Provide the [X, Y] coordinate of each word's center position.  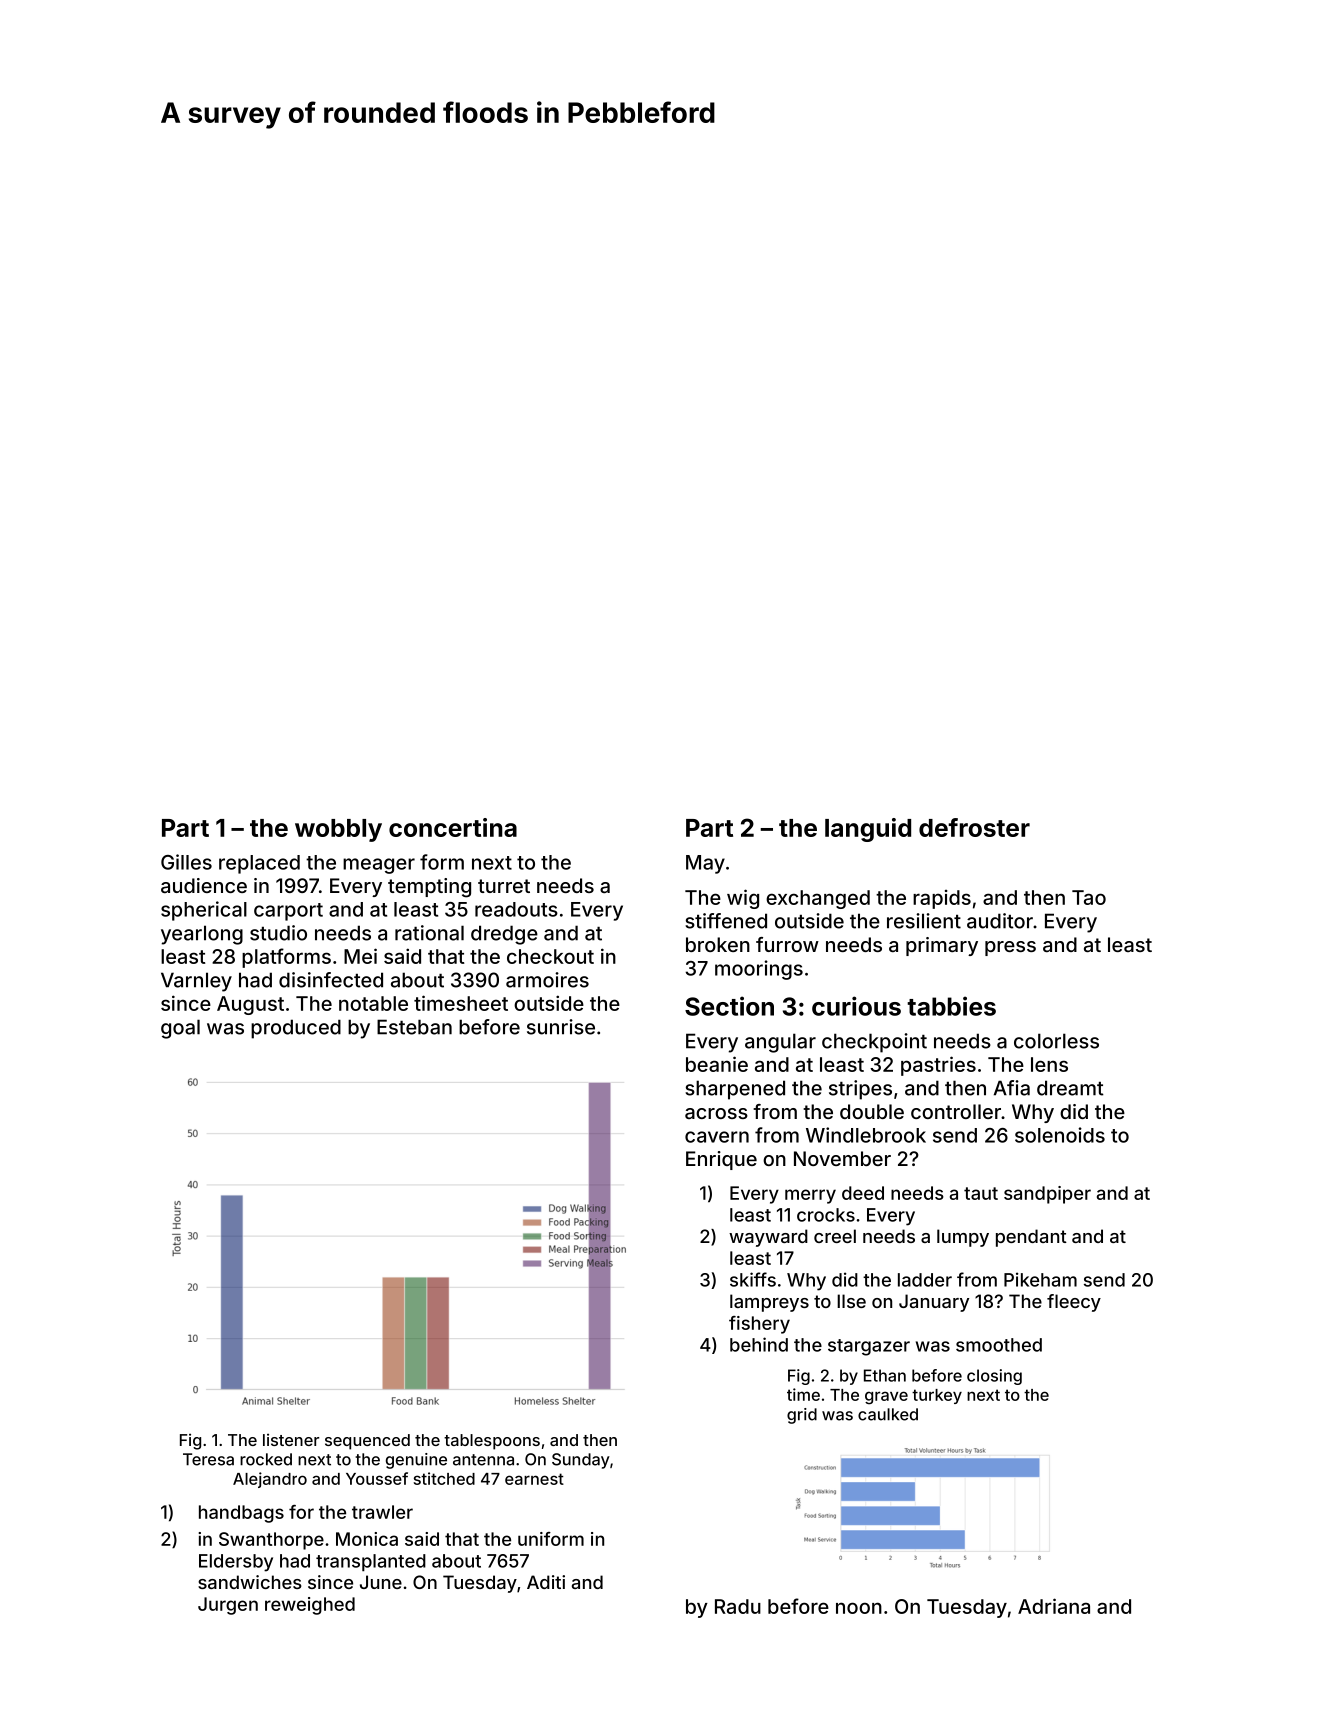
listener [291, 1439]
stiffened [726, 921]
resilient [924, 921]
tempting [429, 888]
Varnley [196, 982]
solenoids [1060, 1135]
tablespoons [492, 1442]
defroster [974, 827]
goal [180, 1029]
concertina [453, 827]
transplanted [371, 1563]
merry [810, 1196]
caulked [888, 1414]
